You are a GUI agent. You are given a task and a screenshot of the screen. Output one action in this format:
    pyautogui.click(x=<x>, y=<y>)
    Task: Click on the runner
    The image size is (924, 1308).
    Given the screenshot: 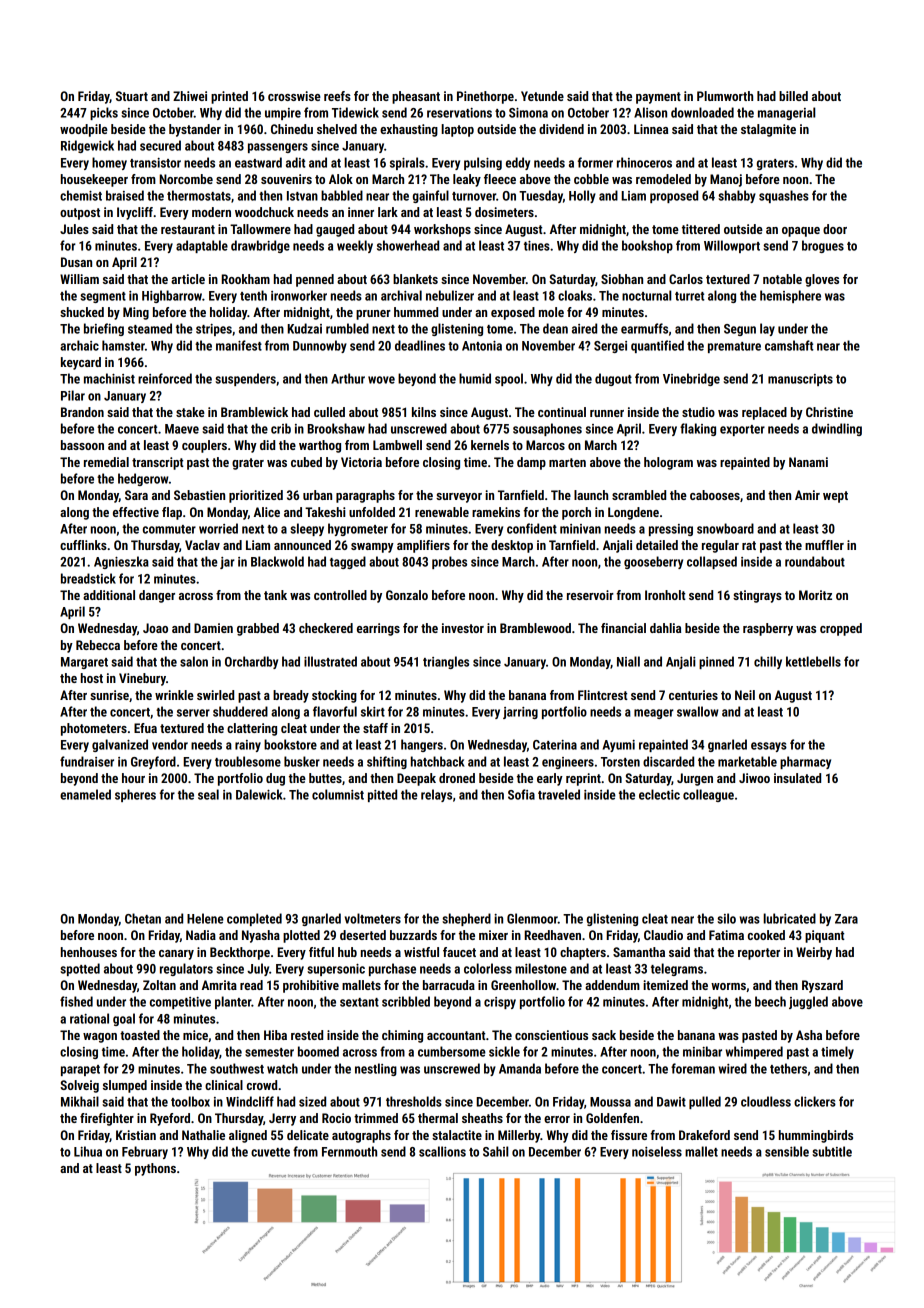 What is the action you would take?
    pyautogui.click(x=607, y=413)
